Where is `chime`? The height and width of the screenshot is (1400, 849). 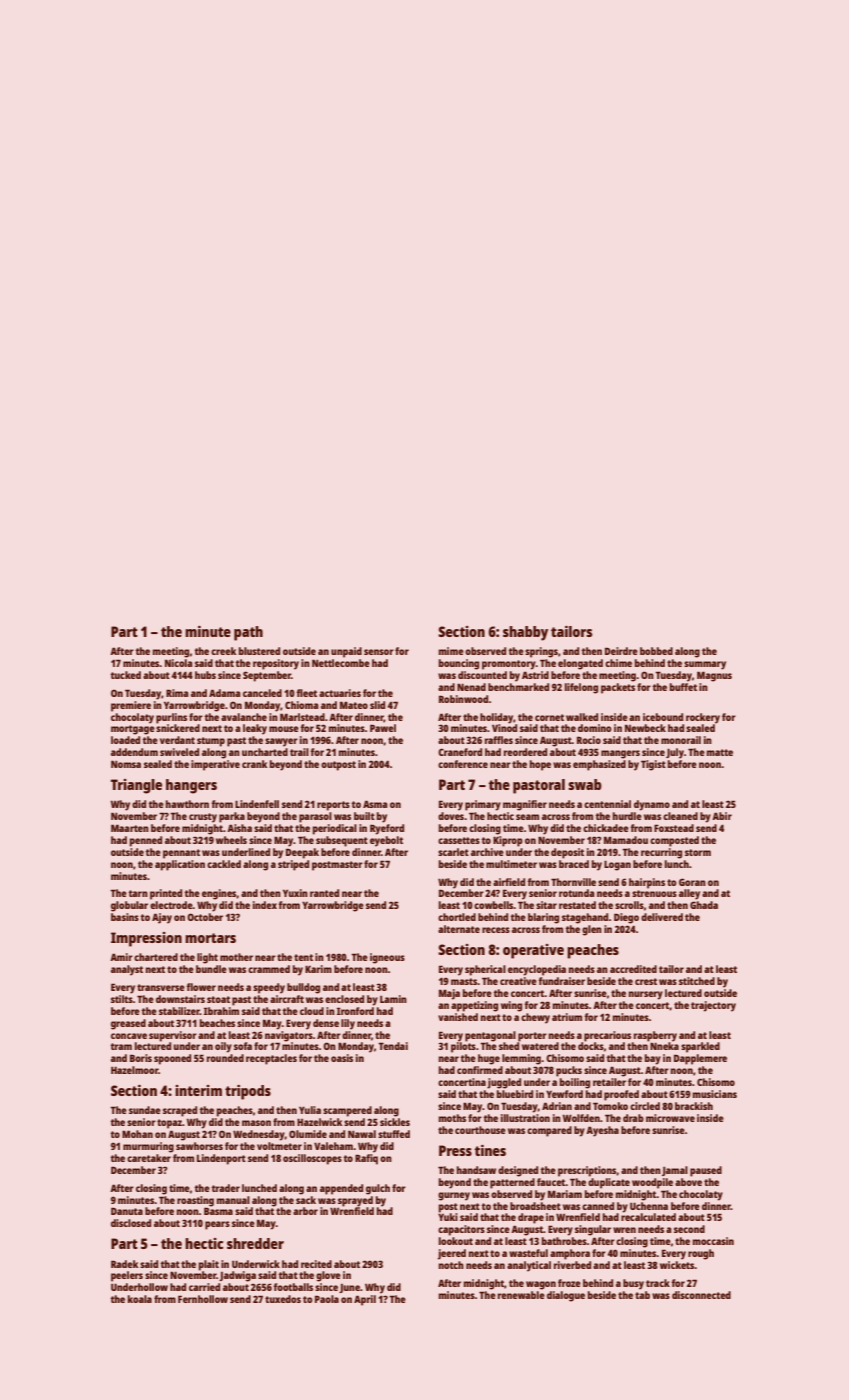
chime is located at coordinates (618, 663).
